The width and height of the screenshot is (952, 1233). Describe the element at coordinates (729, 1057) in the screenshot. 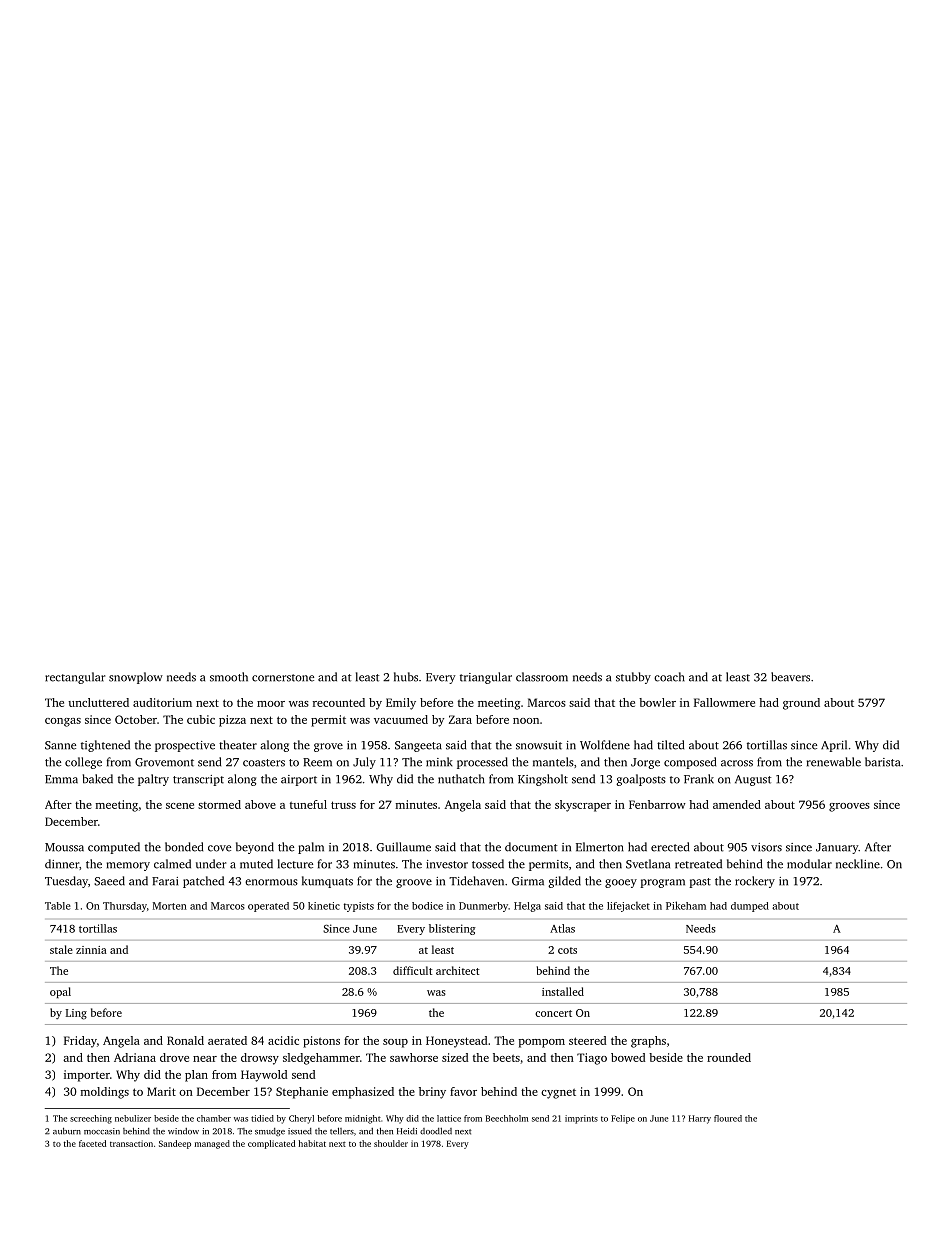

I see `rounded` at that location.
